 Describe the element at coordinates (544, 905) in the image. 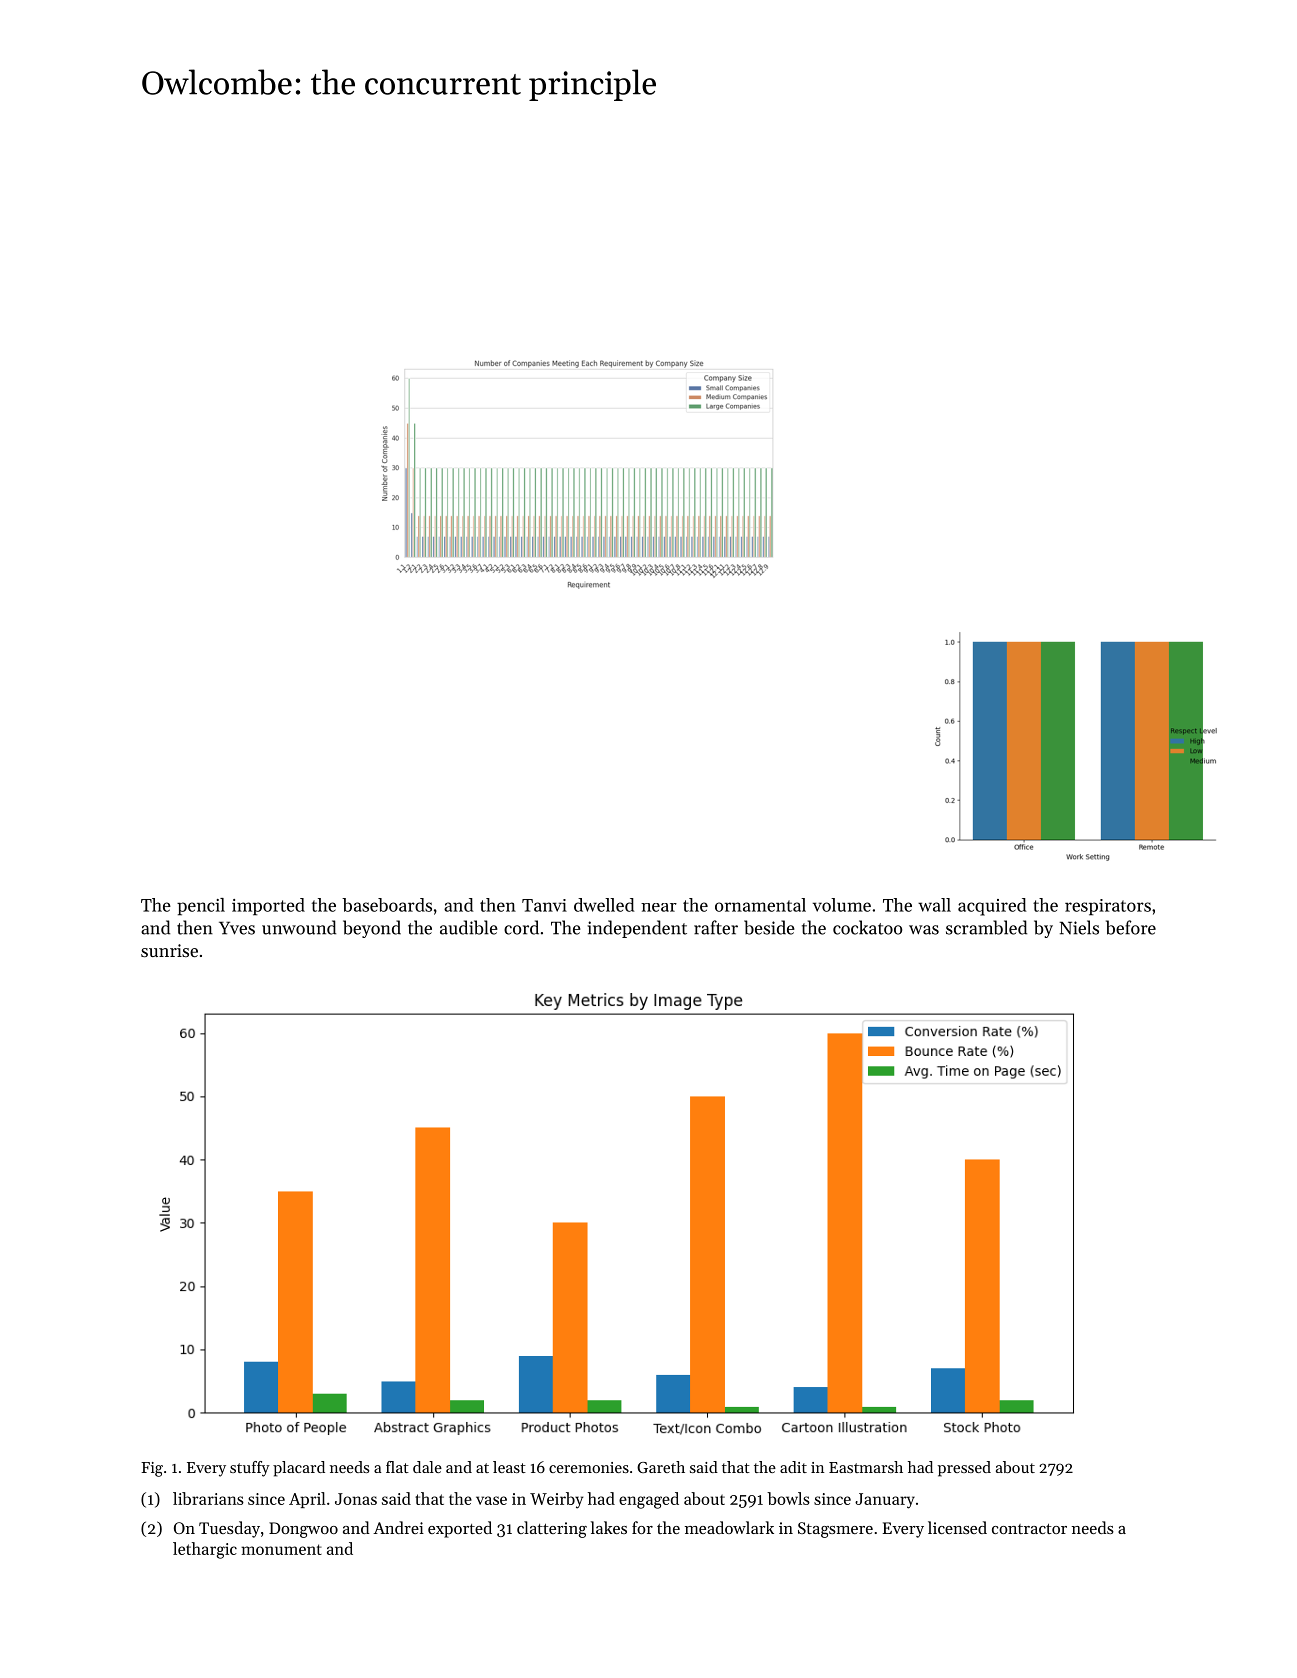

I see `Tanvi` at that location.
